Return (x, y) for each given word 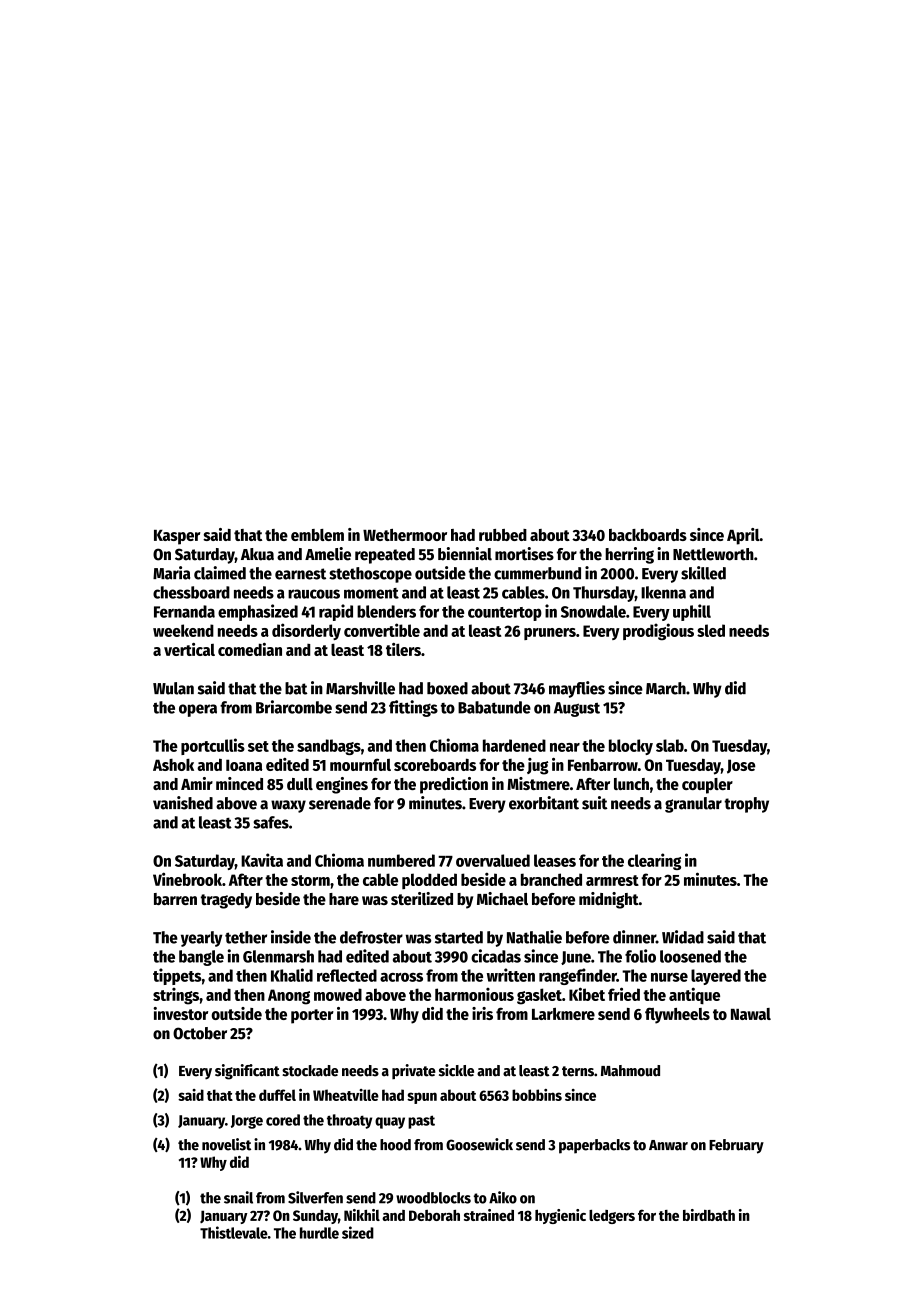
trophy (746, 805)
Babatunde (494, 707)
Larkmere (563, 1014)
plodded (429, 881)
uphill (692, 612)
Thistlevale (234, 1232)
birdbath (709, 1215)
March (666, 688)
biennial (465, 554)
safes (271, 822)
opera (198, 710)
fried (624, 994)
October (200, 1033)
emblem (317, 535)
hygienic (560, 1216)
